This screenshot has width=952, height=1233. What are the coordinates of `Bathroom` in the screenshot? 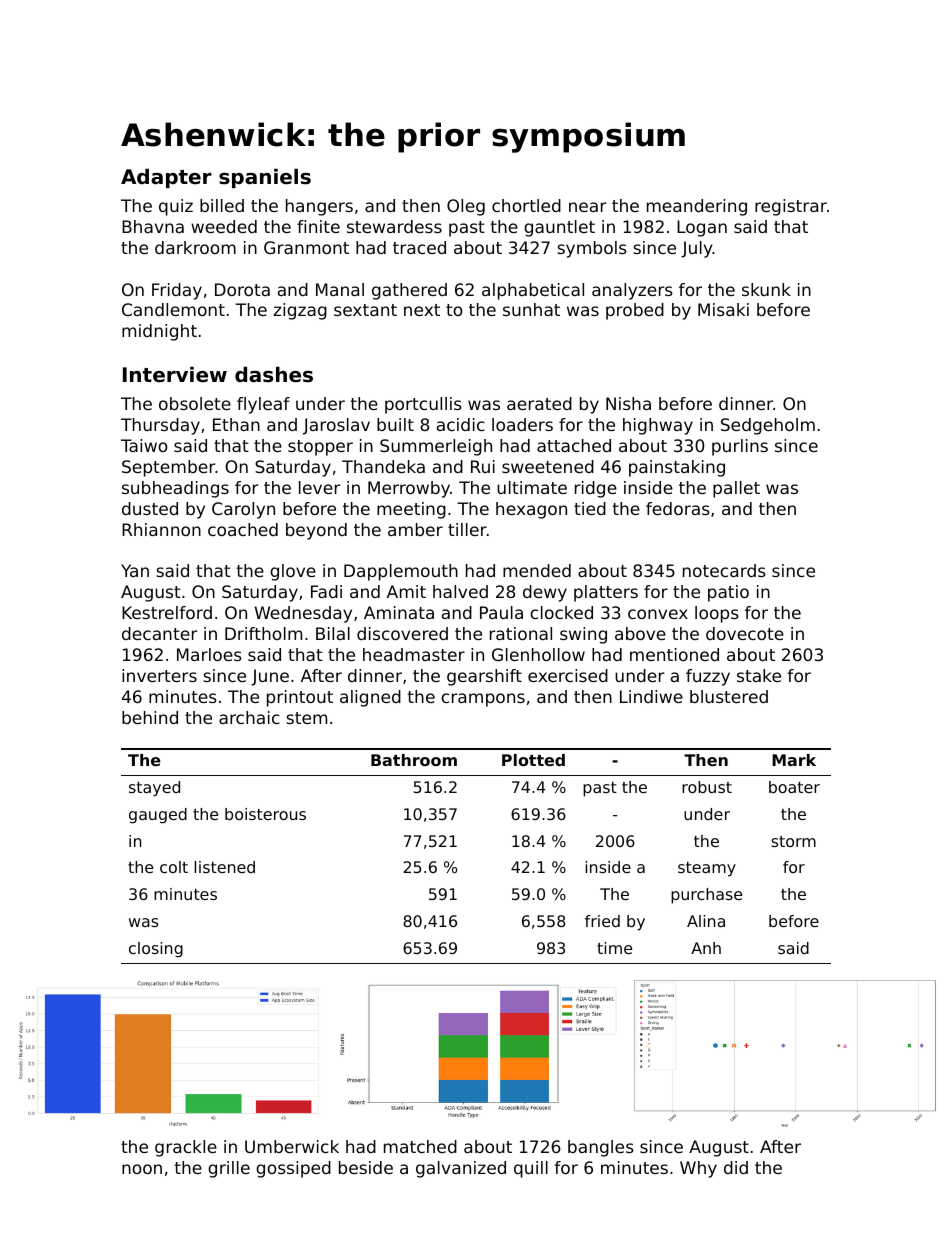 It's located at (414, 760).
